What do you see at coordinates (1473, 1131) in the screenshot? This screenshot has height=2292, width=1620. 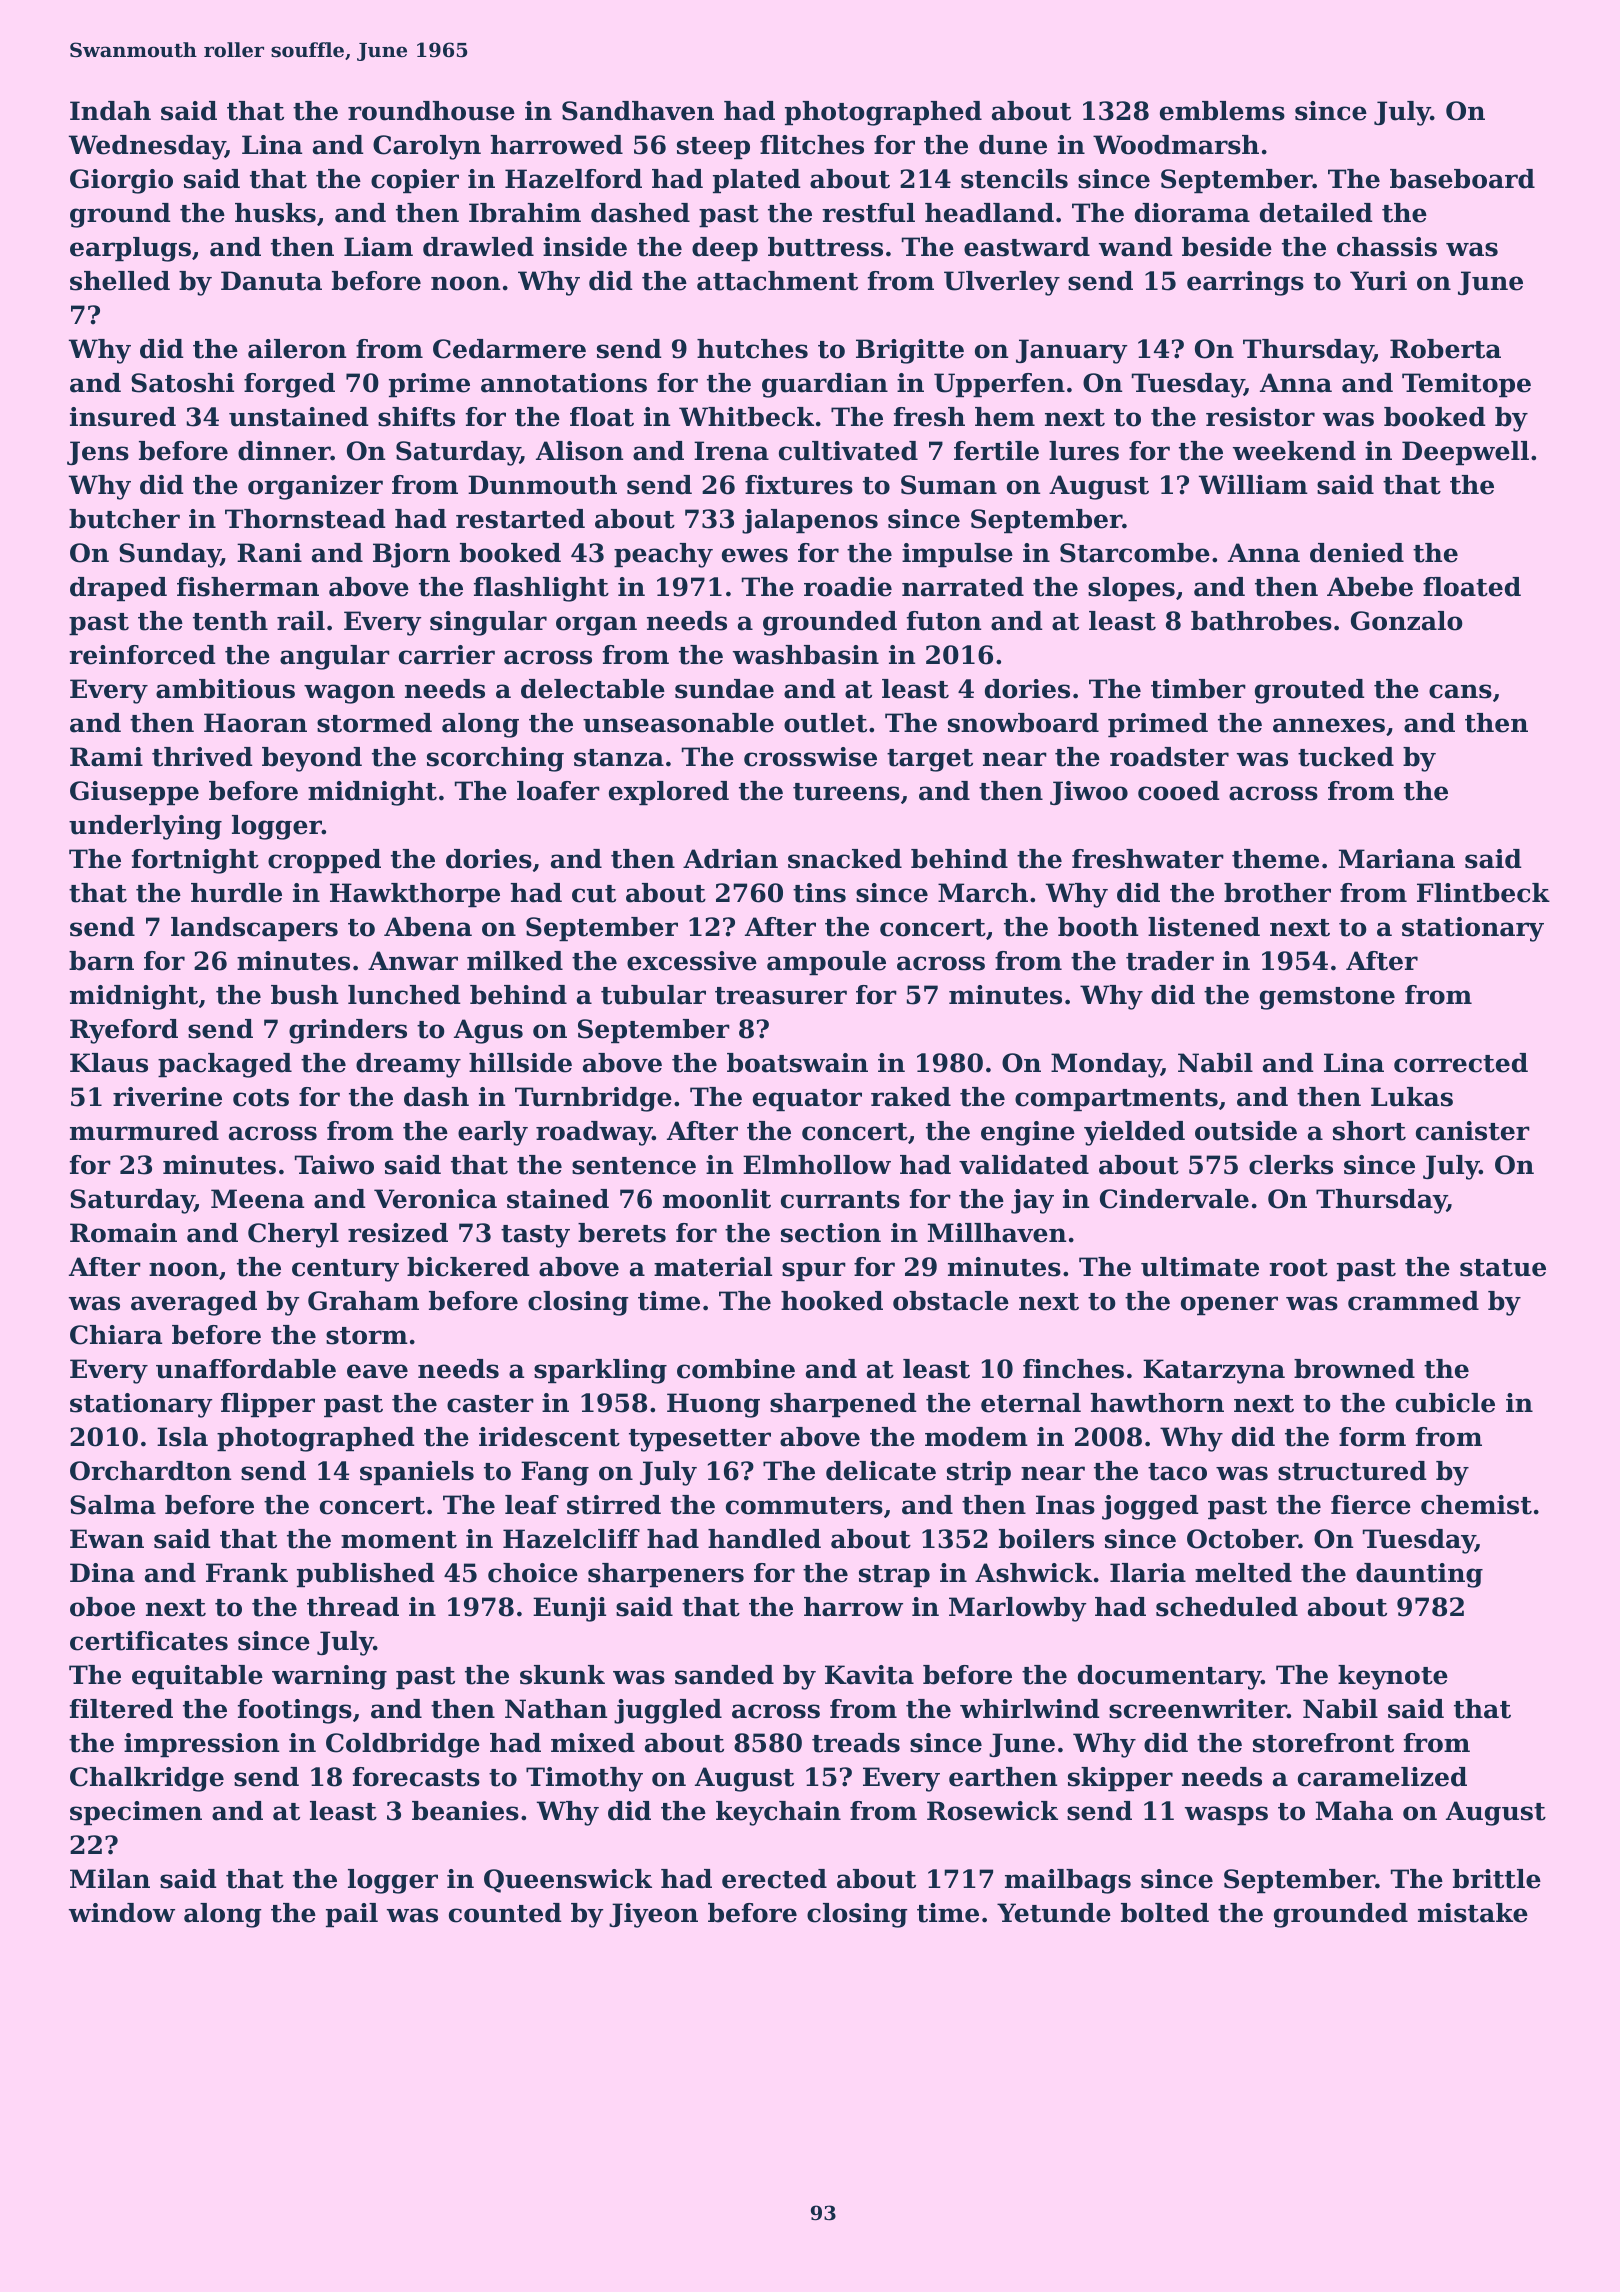 I see `canister` at bounding box center [1473, 1131].
